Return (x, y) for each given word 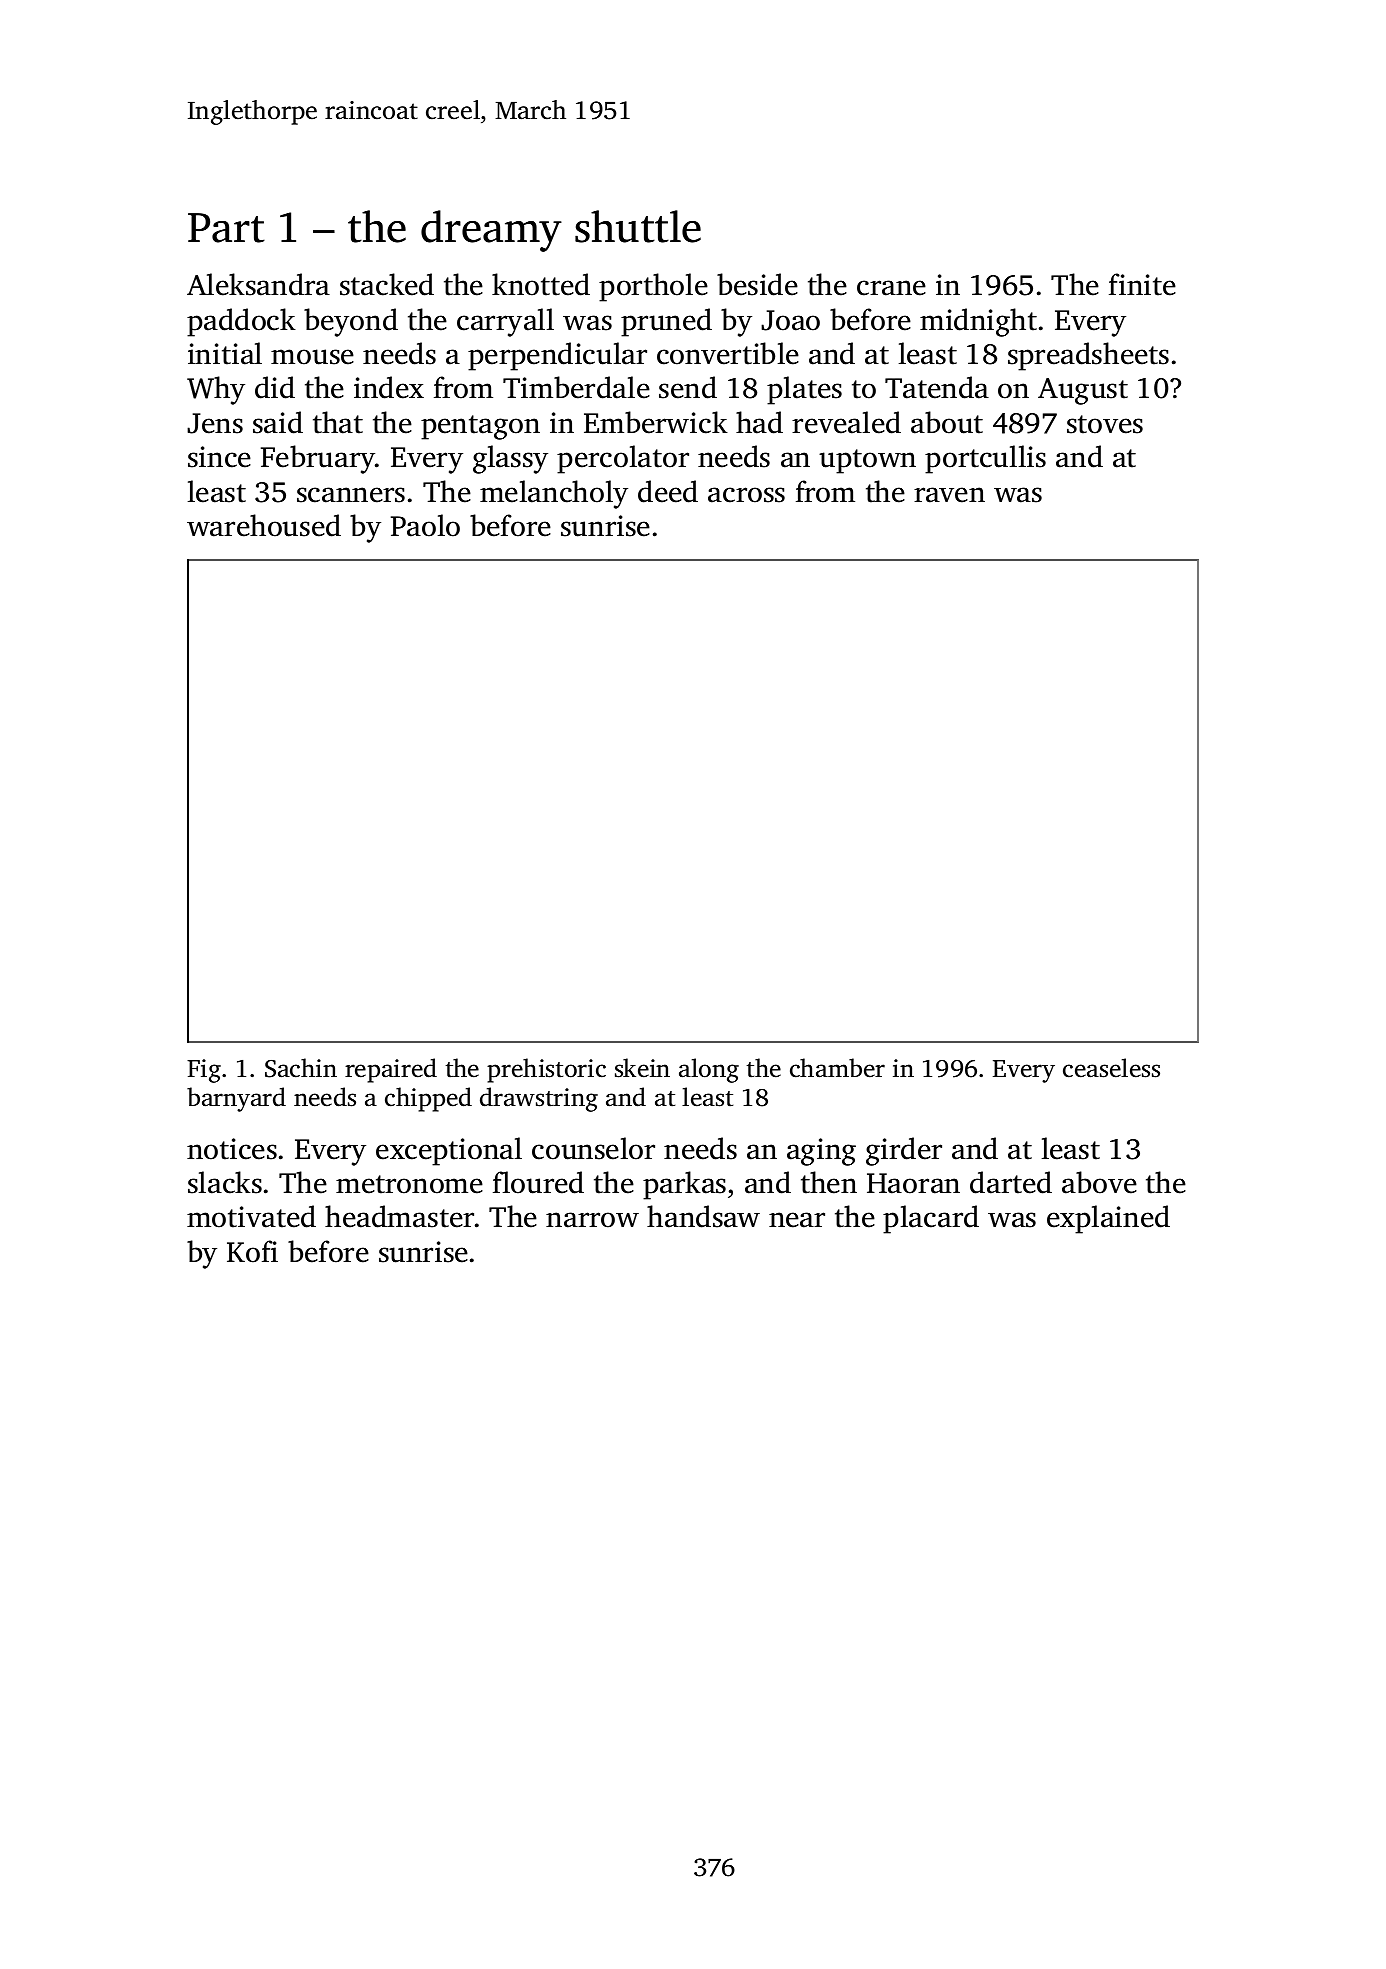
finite (1142, 284)
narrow (592, 1220)
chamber (837, 1068)
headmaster (399, 1216)
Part (226, 228)
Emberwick (656, 422)
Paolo (425, 525)
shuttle (638, 226)
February (318, 459)
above (1099, 1182)
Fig (204, 1071)
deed (668, 491)
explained (1108, 1219)
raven (949, 495)
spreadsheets (1088, 356)
